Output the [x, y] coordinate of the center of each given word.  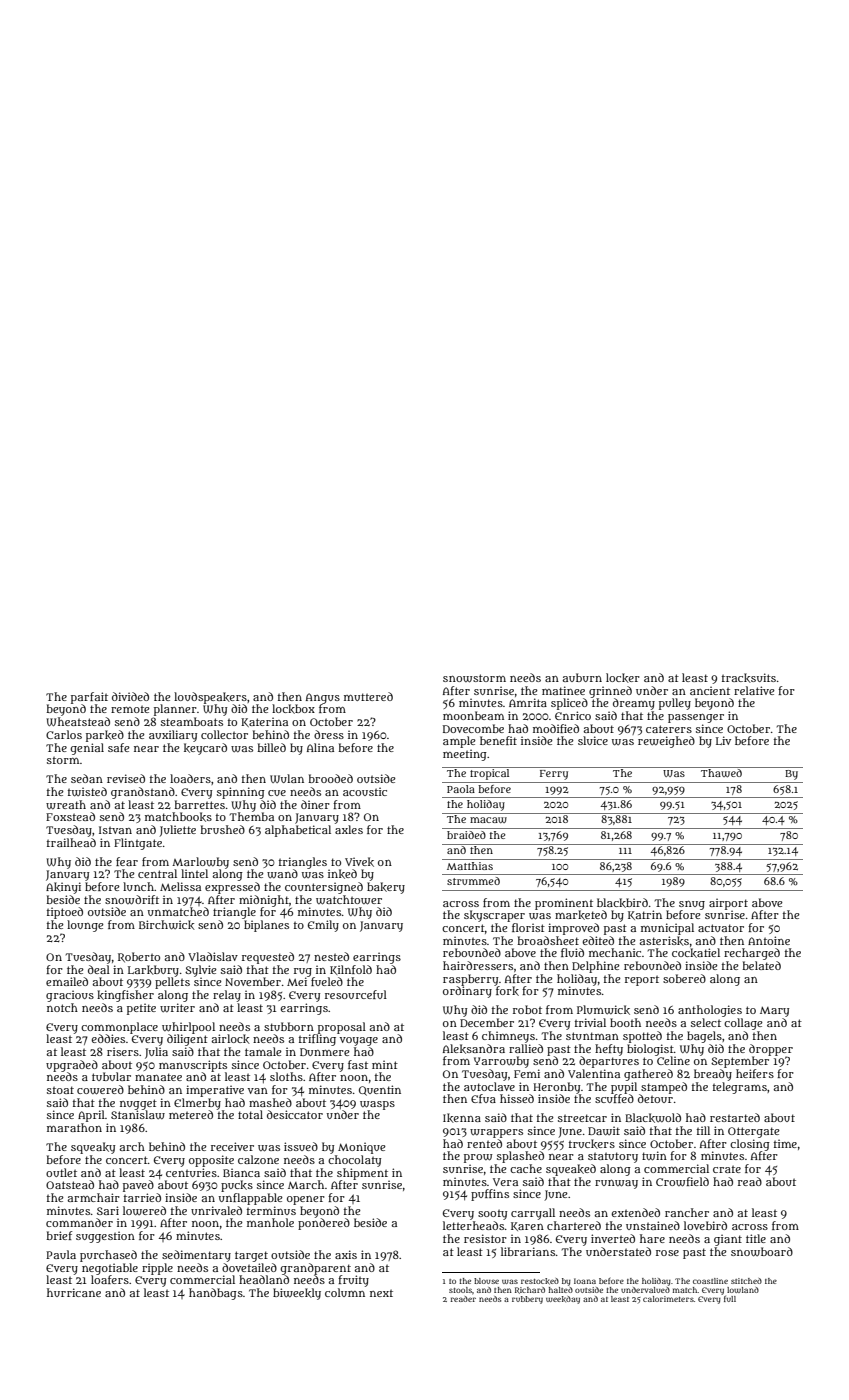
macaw [488, 820]
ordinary [467, 992]
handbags [216, 1294]
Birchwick [167, 925]
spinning [241, 793]
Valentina [594, 1073]
